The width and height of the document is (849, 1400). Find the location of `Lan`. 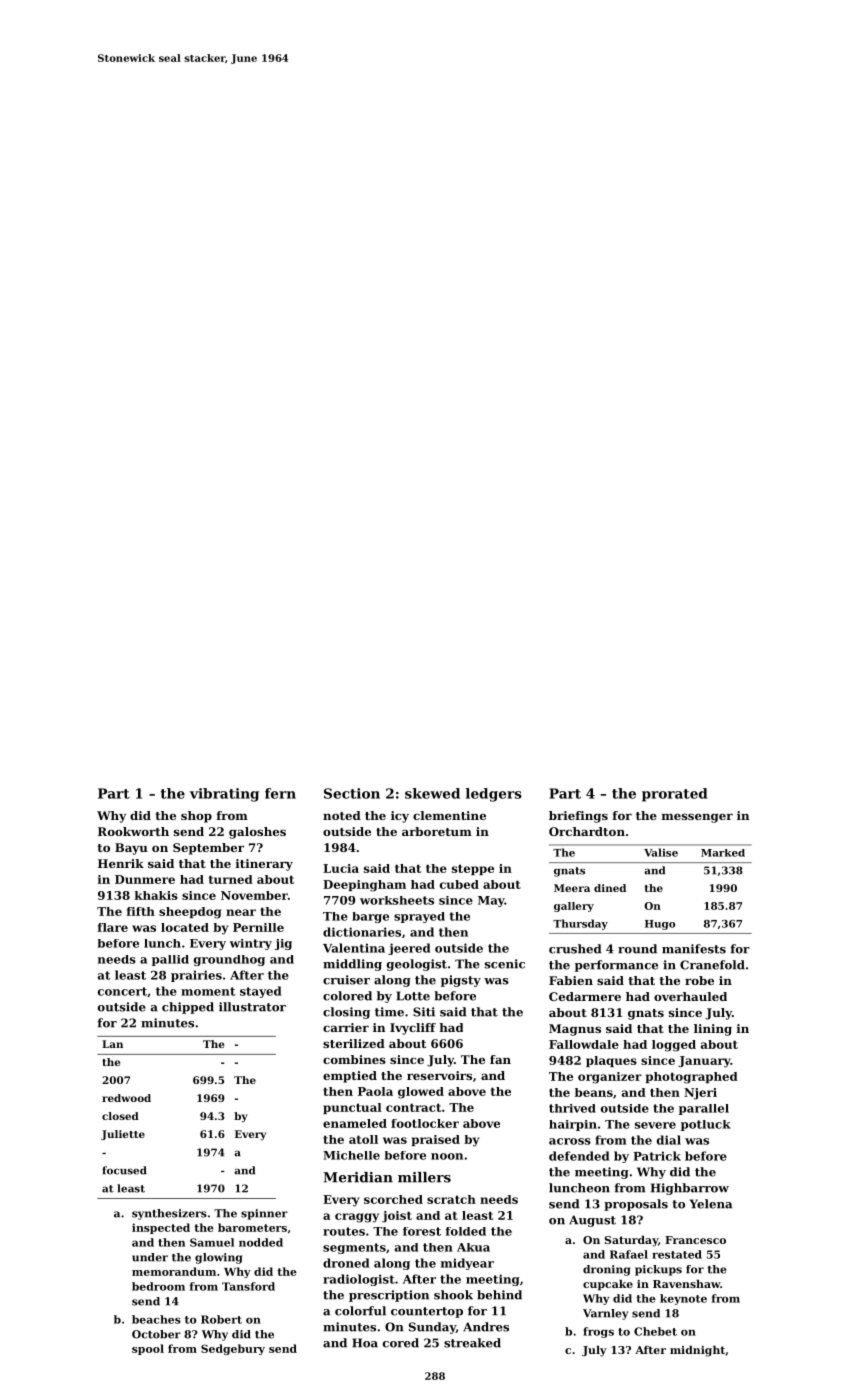

Lan is located at coordinates (112, 1044).
